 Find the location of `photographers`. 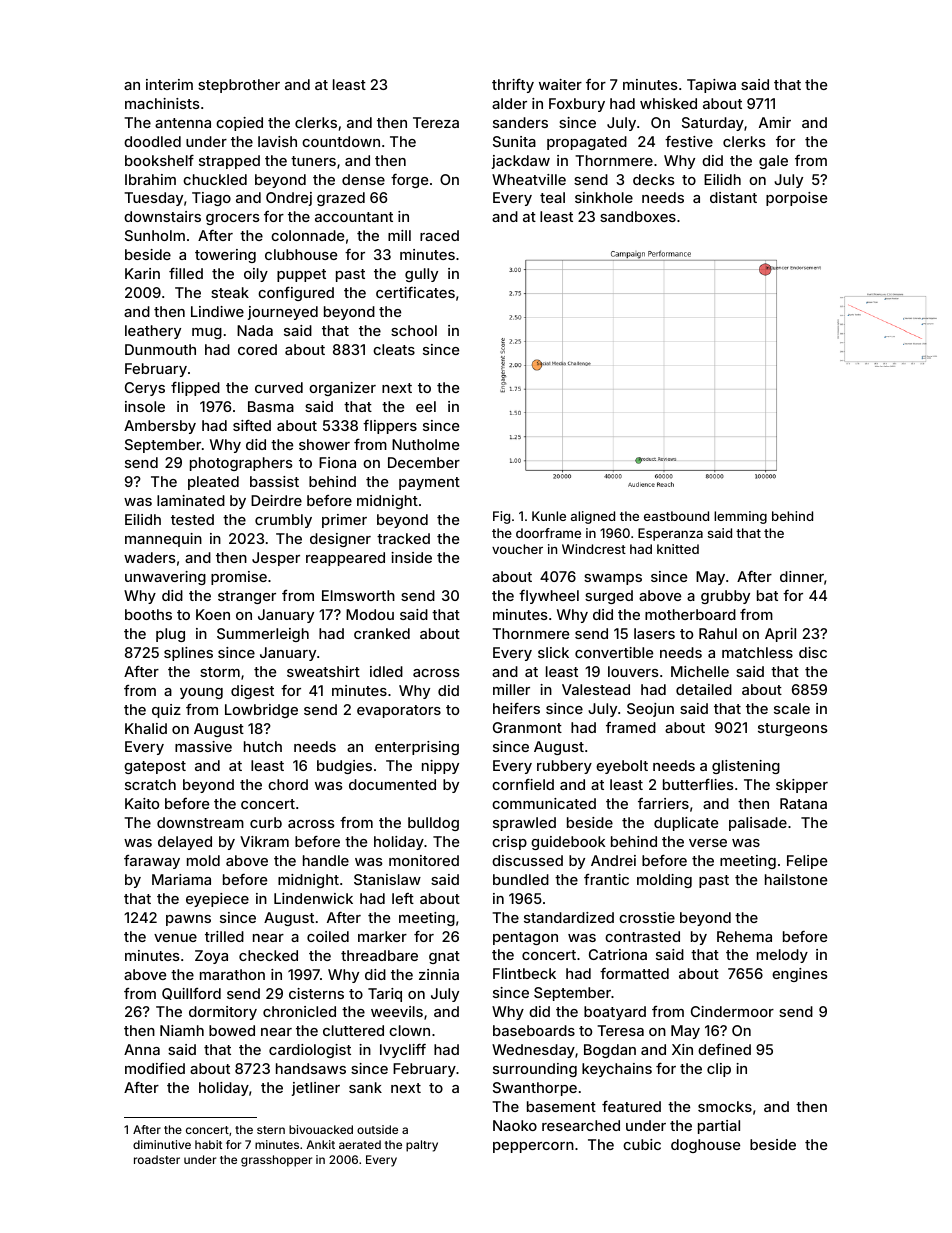

photographers is located at coordinates (241, 464).
